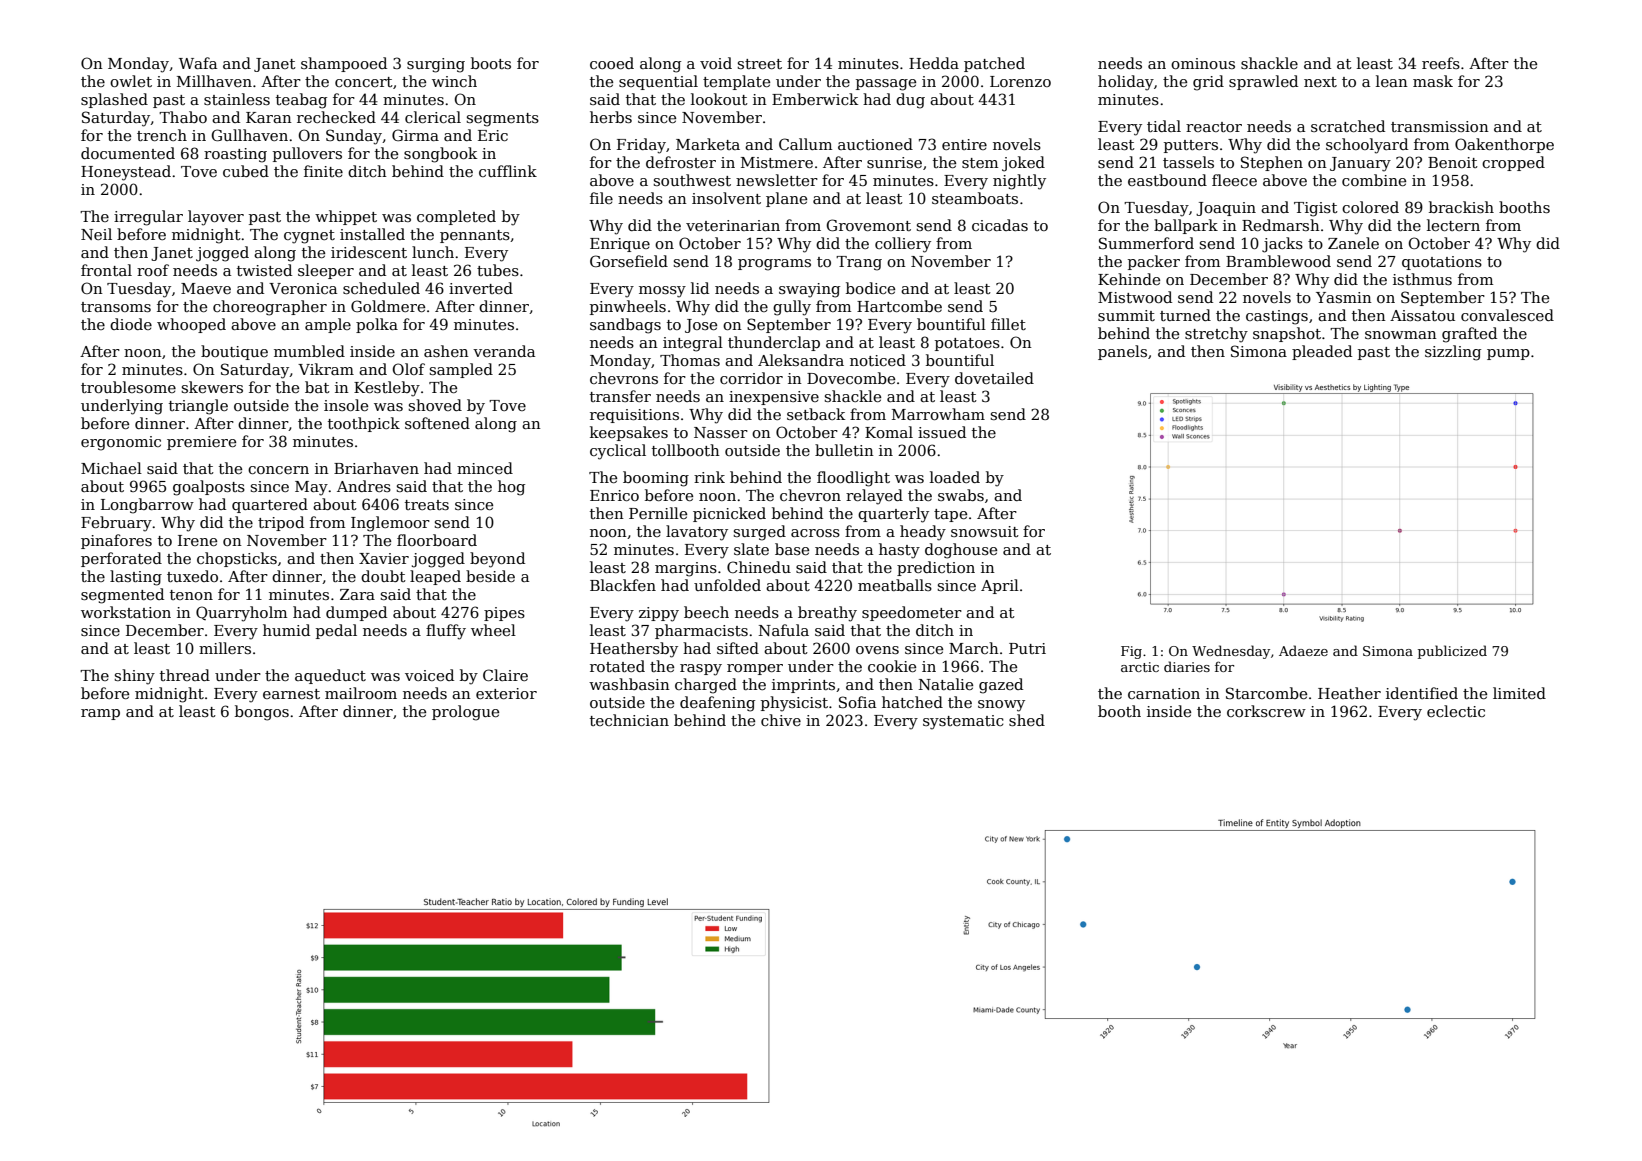 Image resolution: width=1642 pixels, height=1161 pixels. What do you see at coordinates (198, 63) in the screenshot?
I see `Wafa` at bounding box center [198, 63].
